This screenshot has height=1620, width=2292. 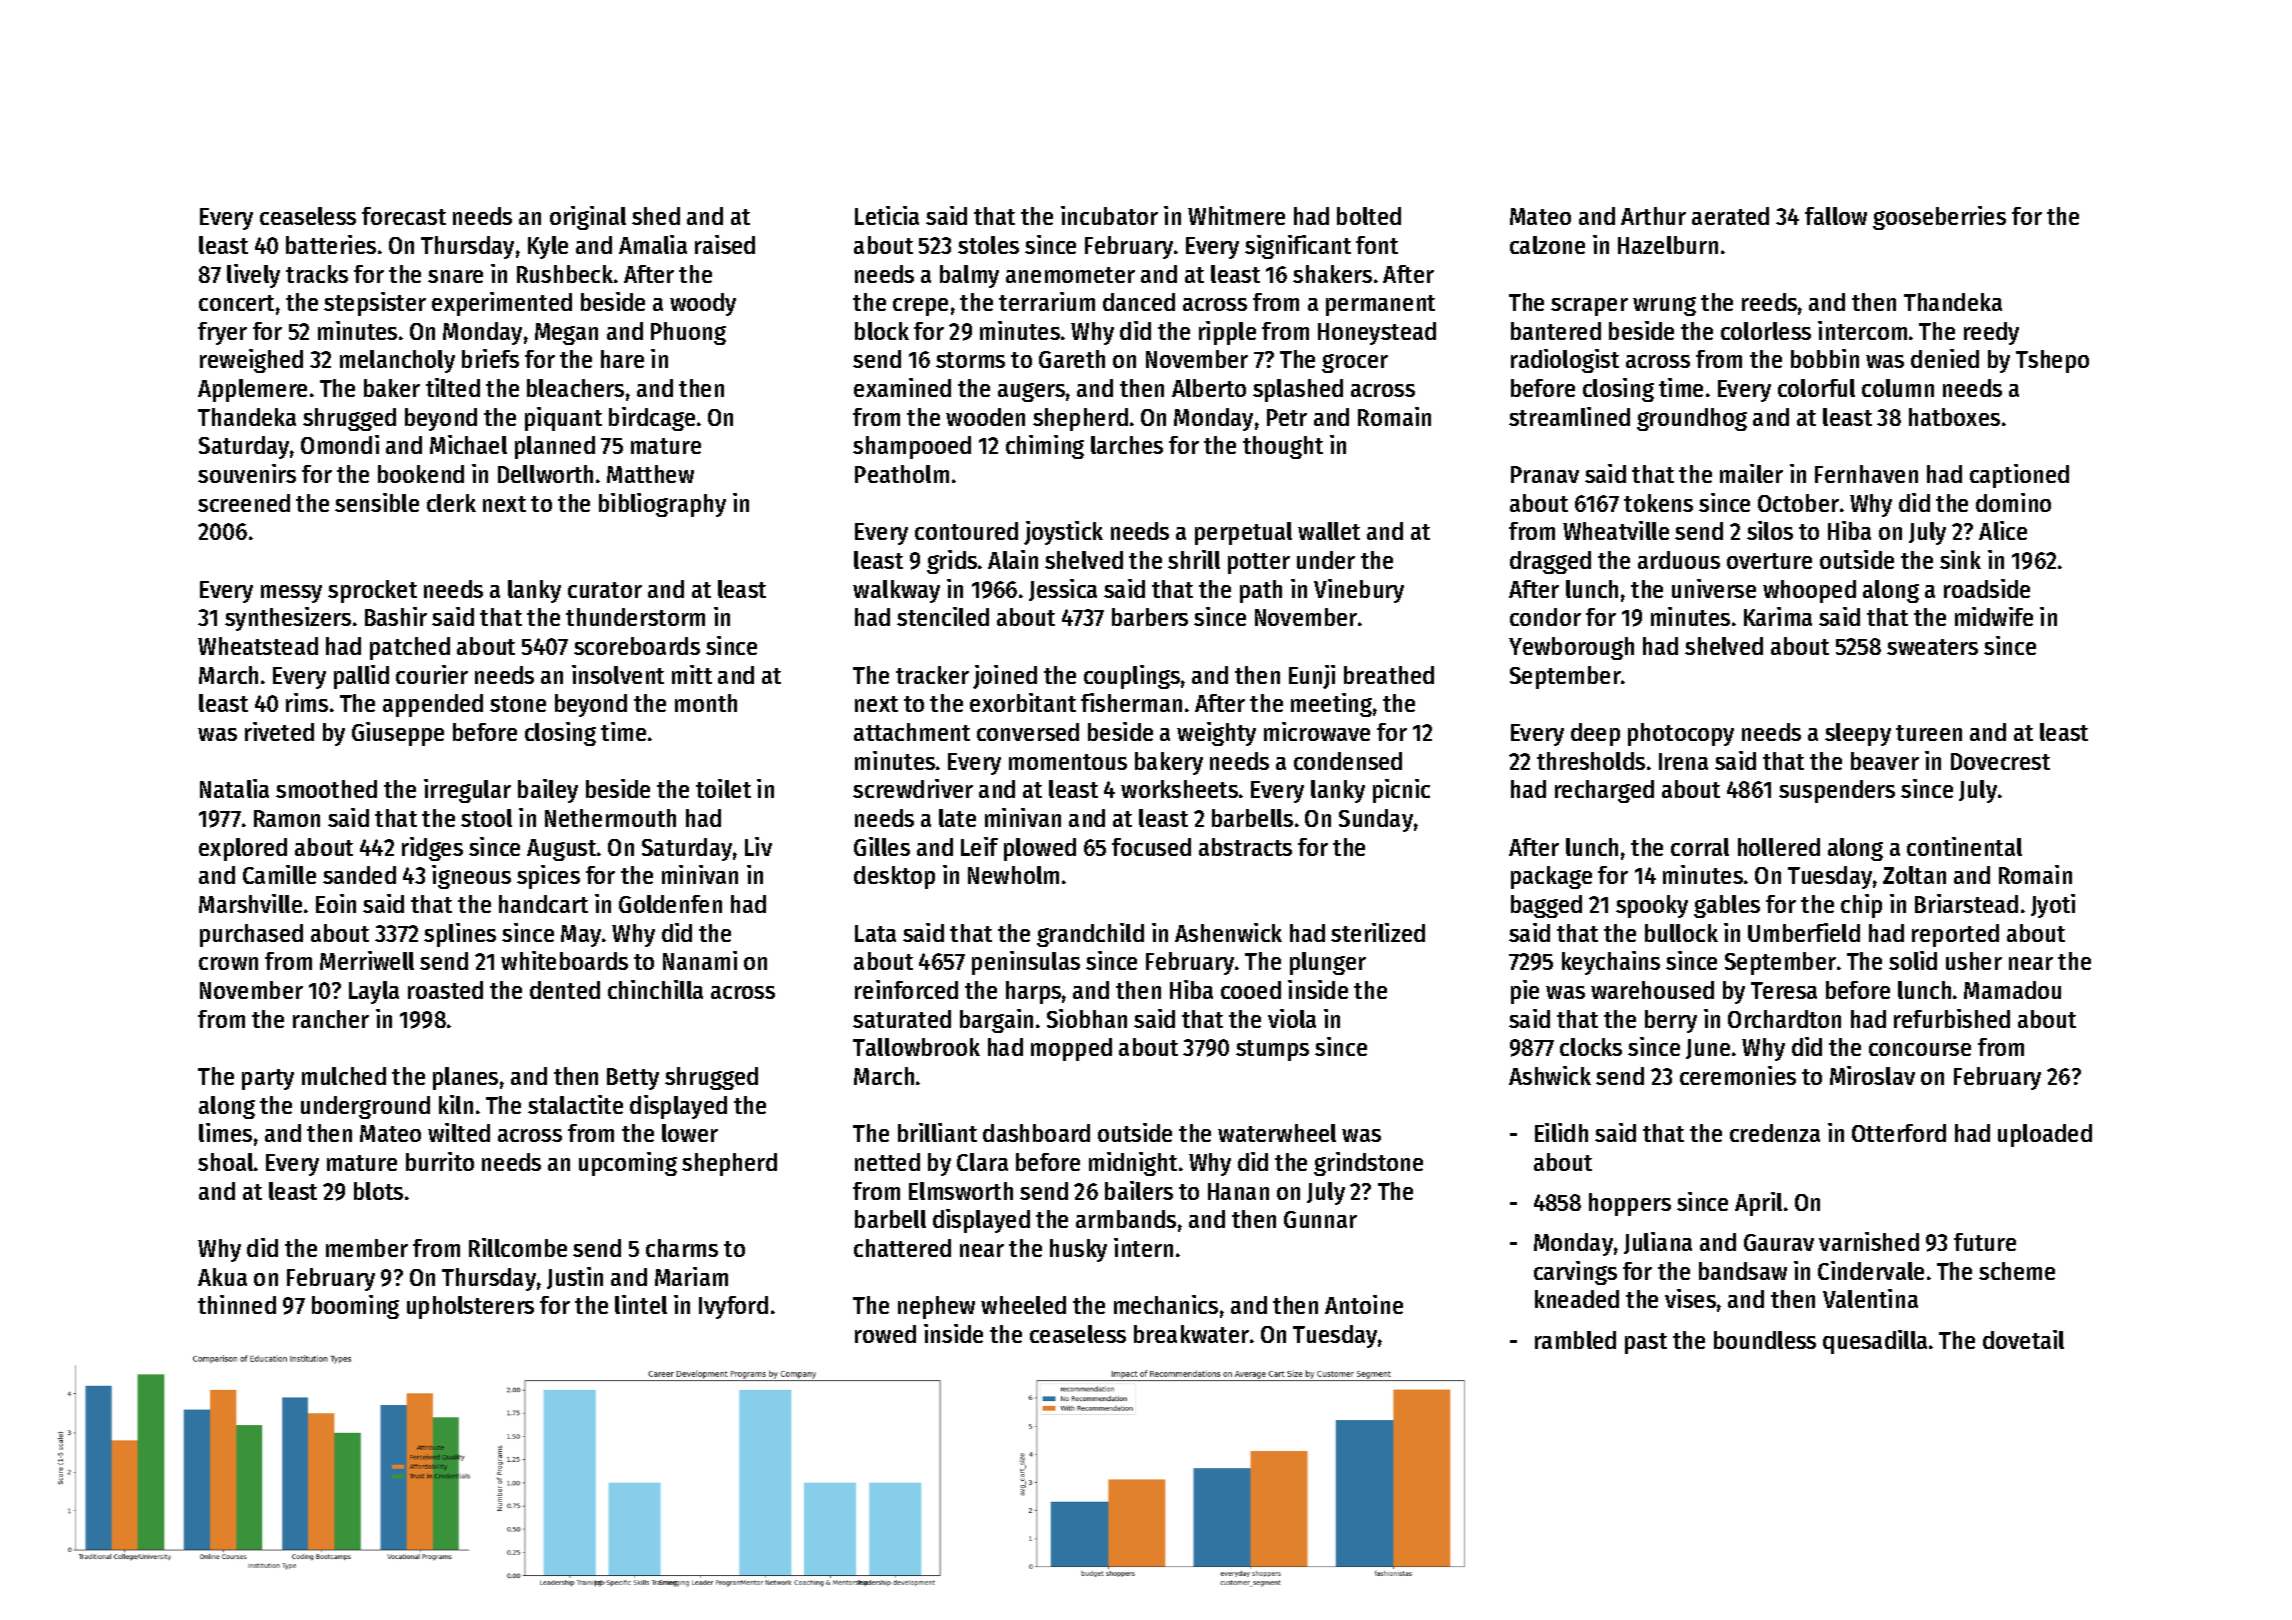 What do you see at coordinates (1040, 849) in the screenshot?
I see `plowed` at bounding box center [1040, 849].
